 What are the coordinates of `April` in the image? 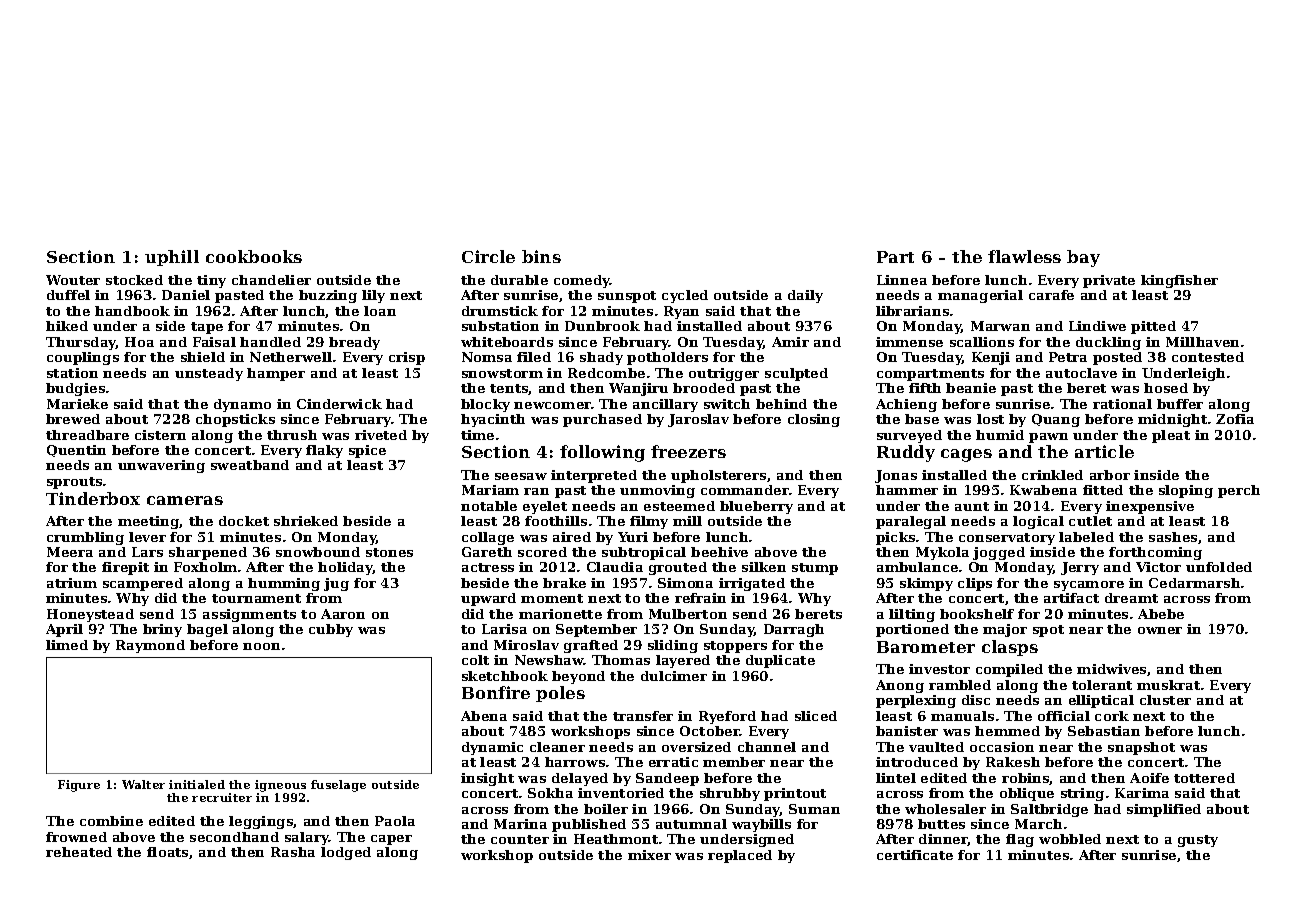 It's located at (64, 630).
